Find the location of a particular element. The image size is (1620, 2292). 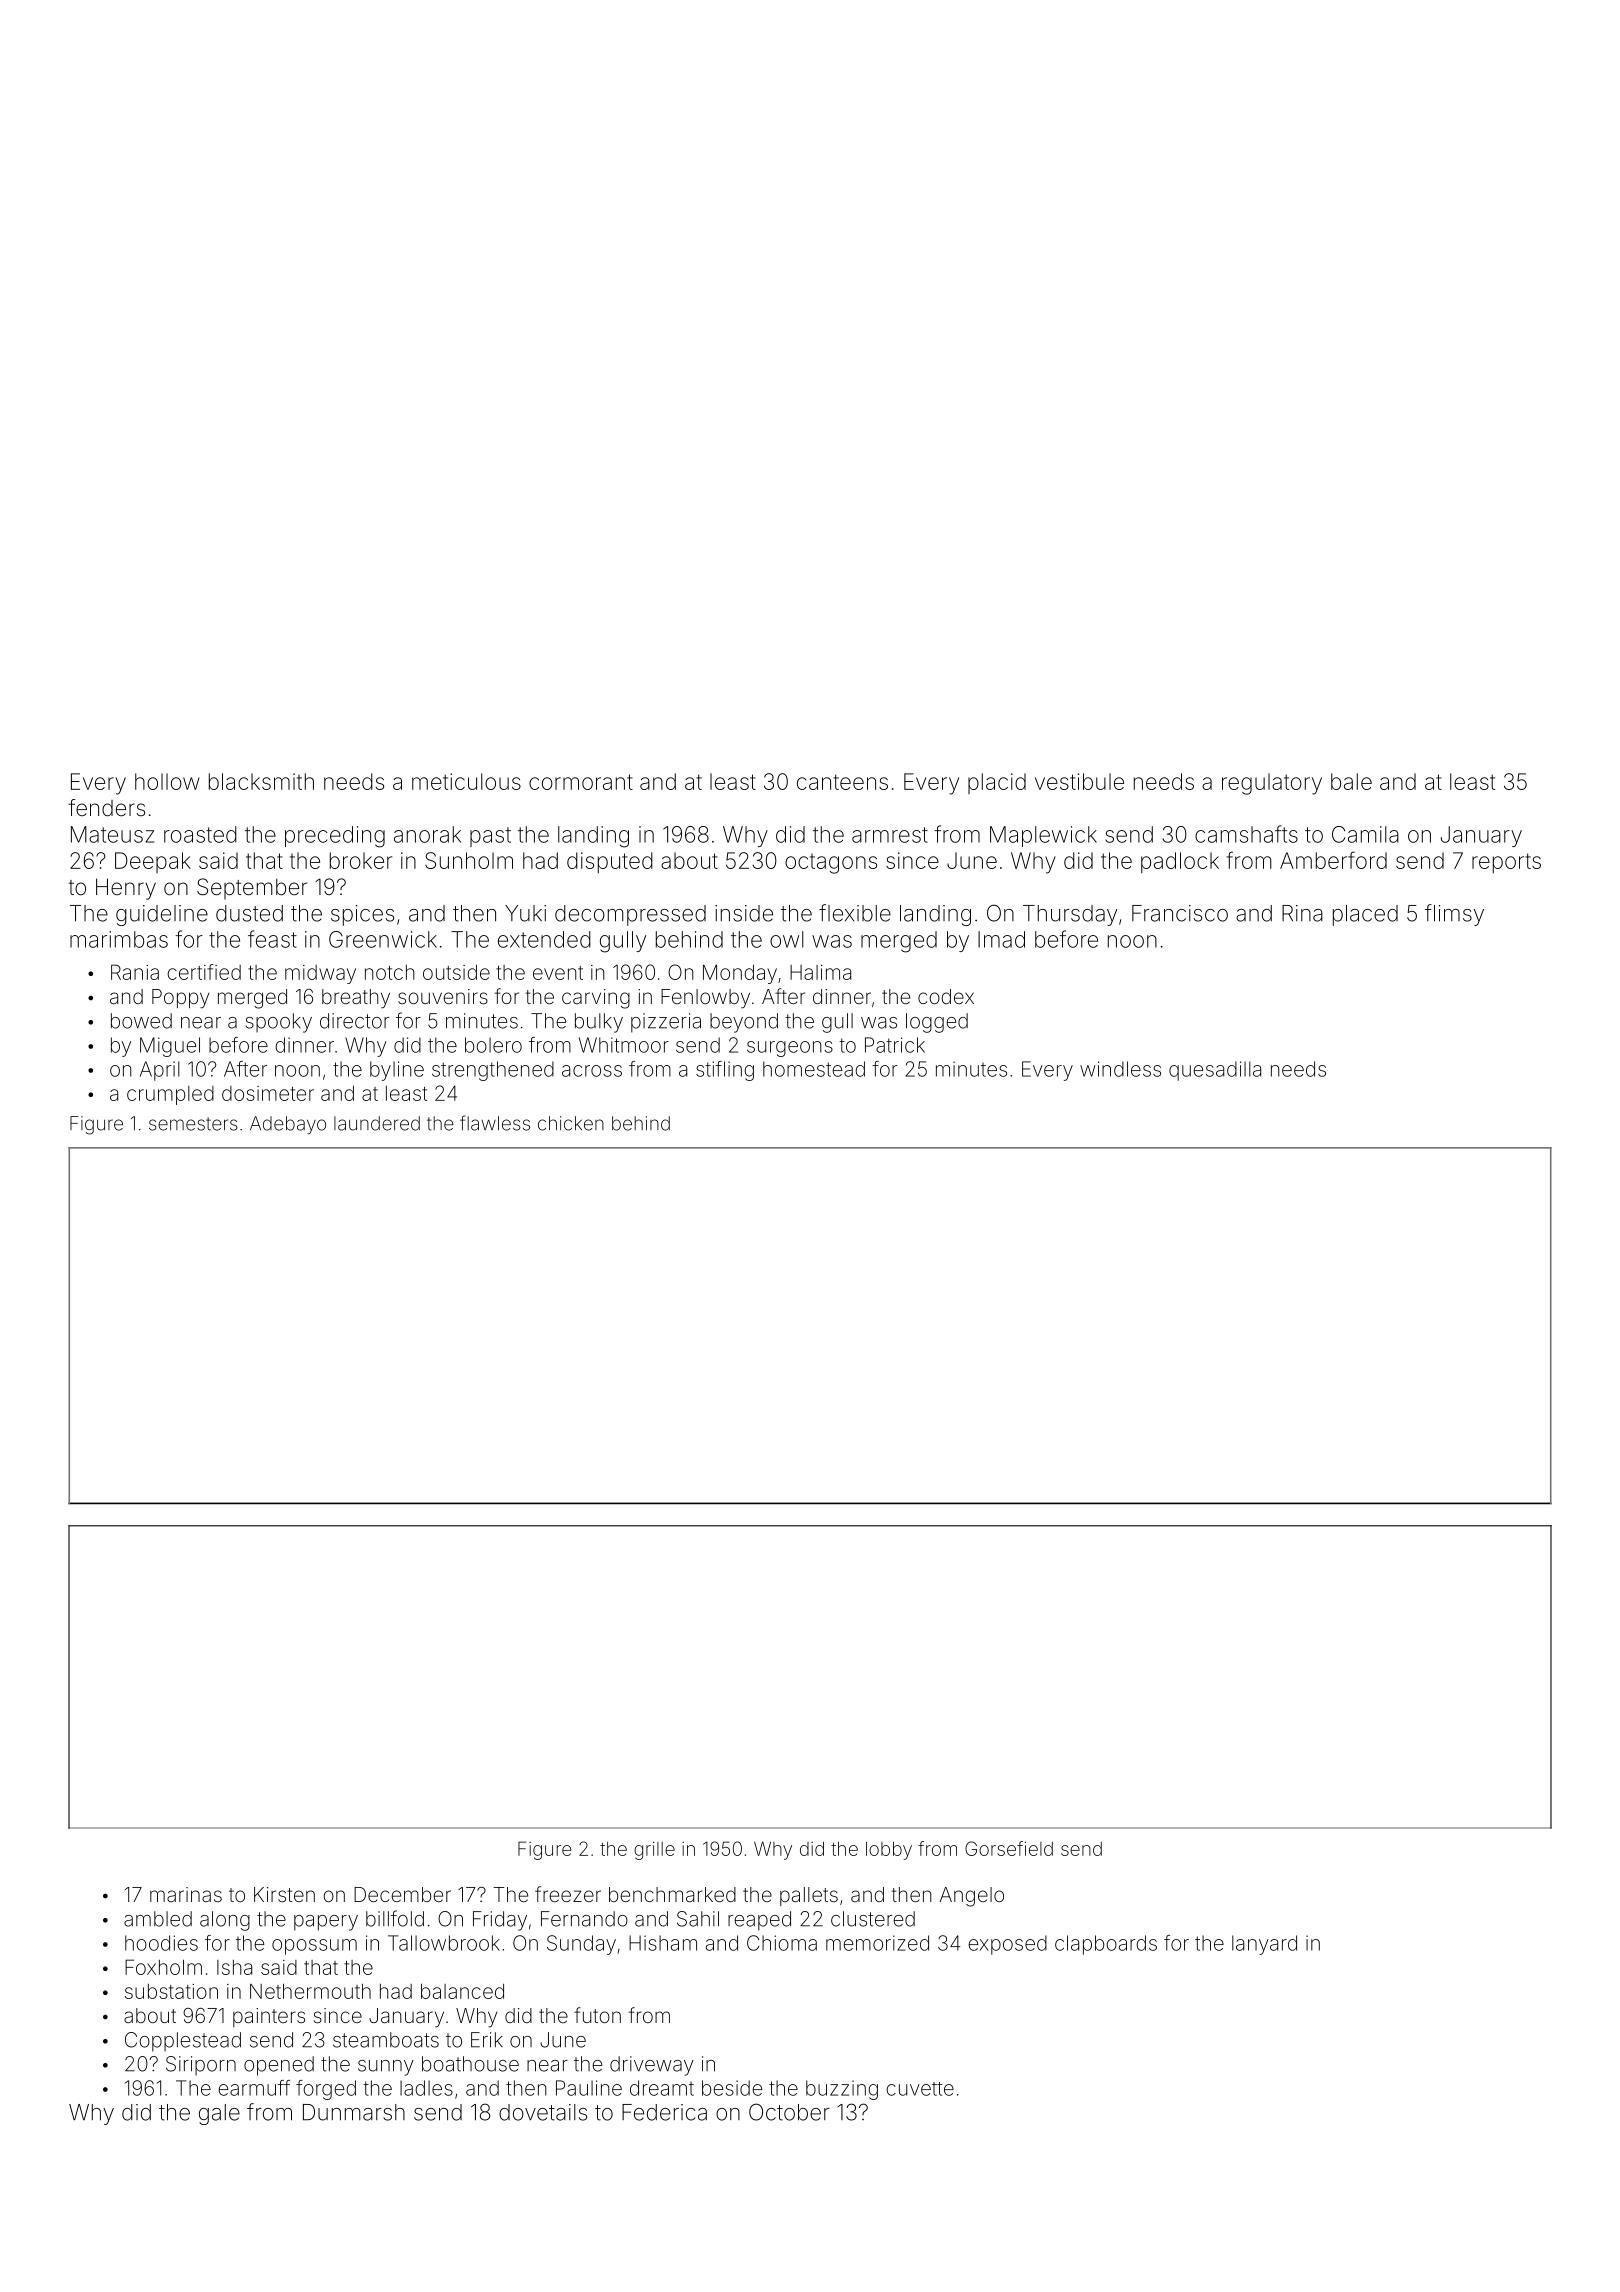

Poppy is located at coordinates (180, 999).
